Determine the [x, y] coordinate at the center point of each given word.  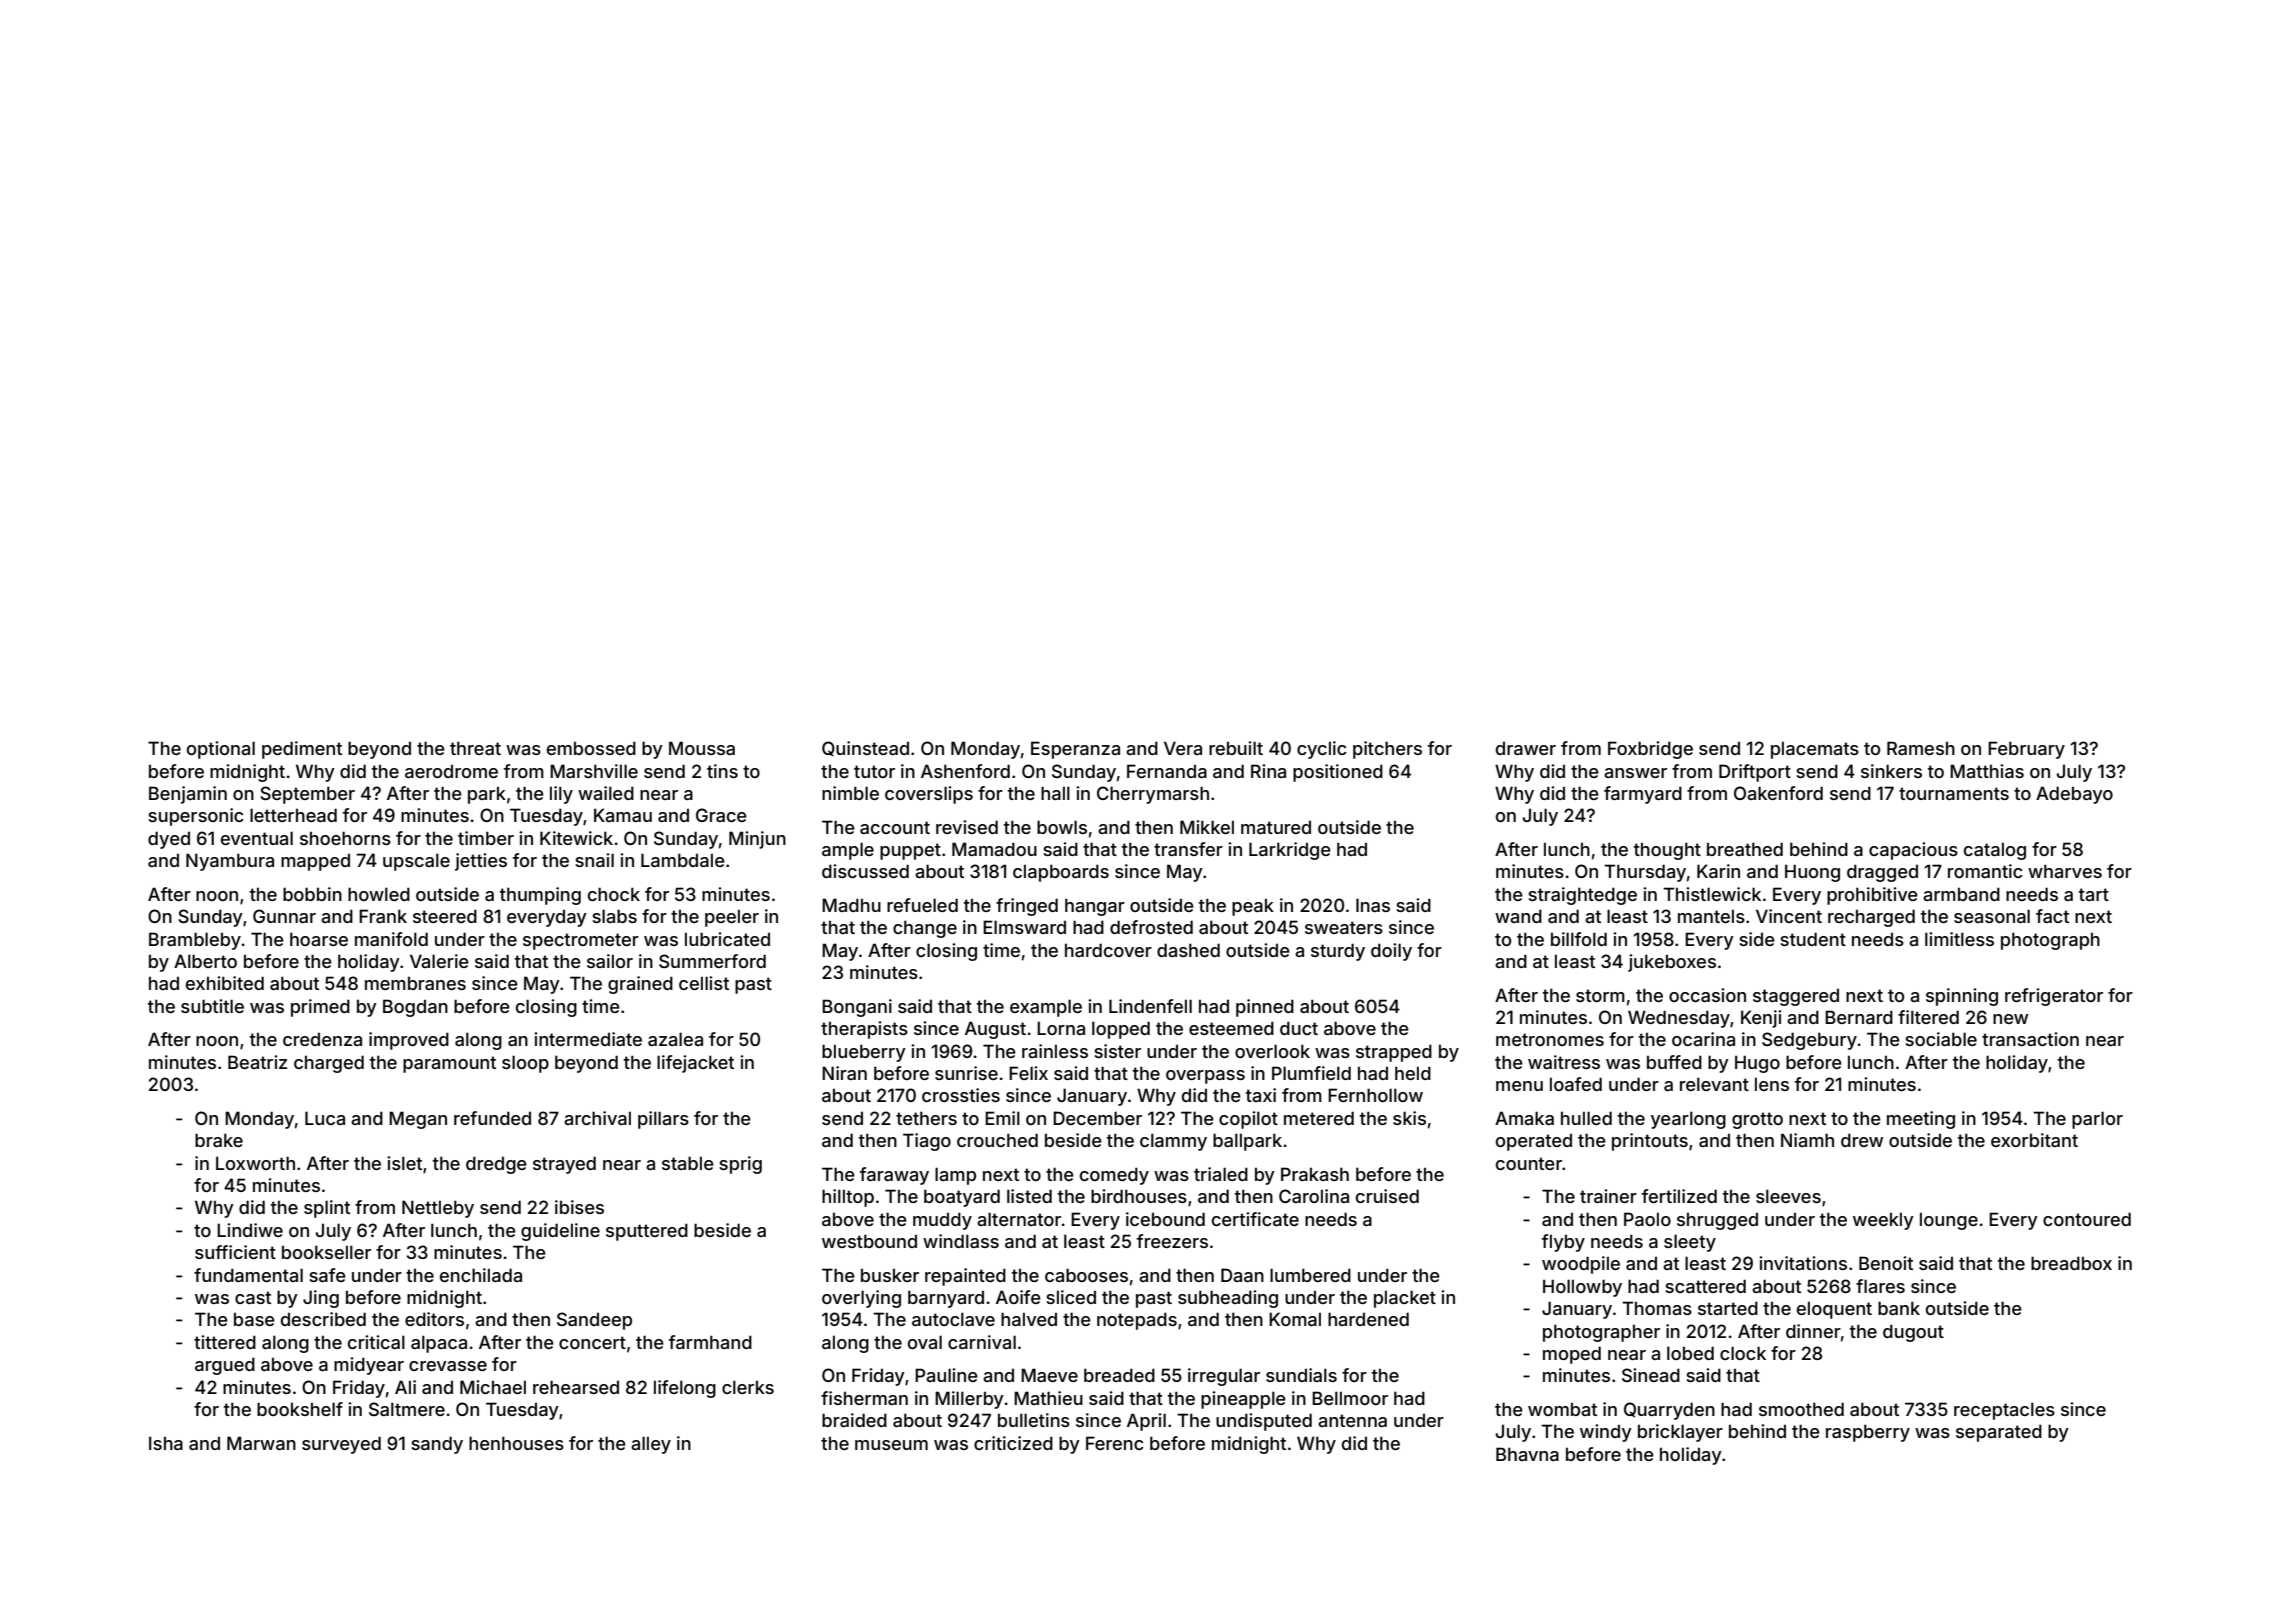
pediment [302, 750]
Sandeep [594, 1321]
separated [1999, 1433]
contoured [2087, 1219]
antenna [1352, 1420]
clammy [1173, 1142]
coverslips [929, 795]
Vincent [1789, 916]
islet [404, 1163]
